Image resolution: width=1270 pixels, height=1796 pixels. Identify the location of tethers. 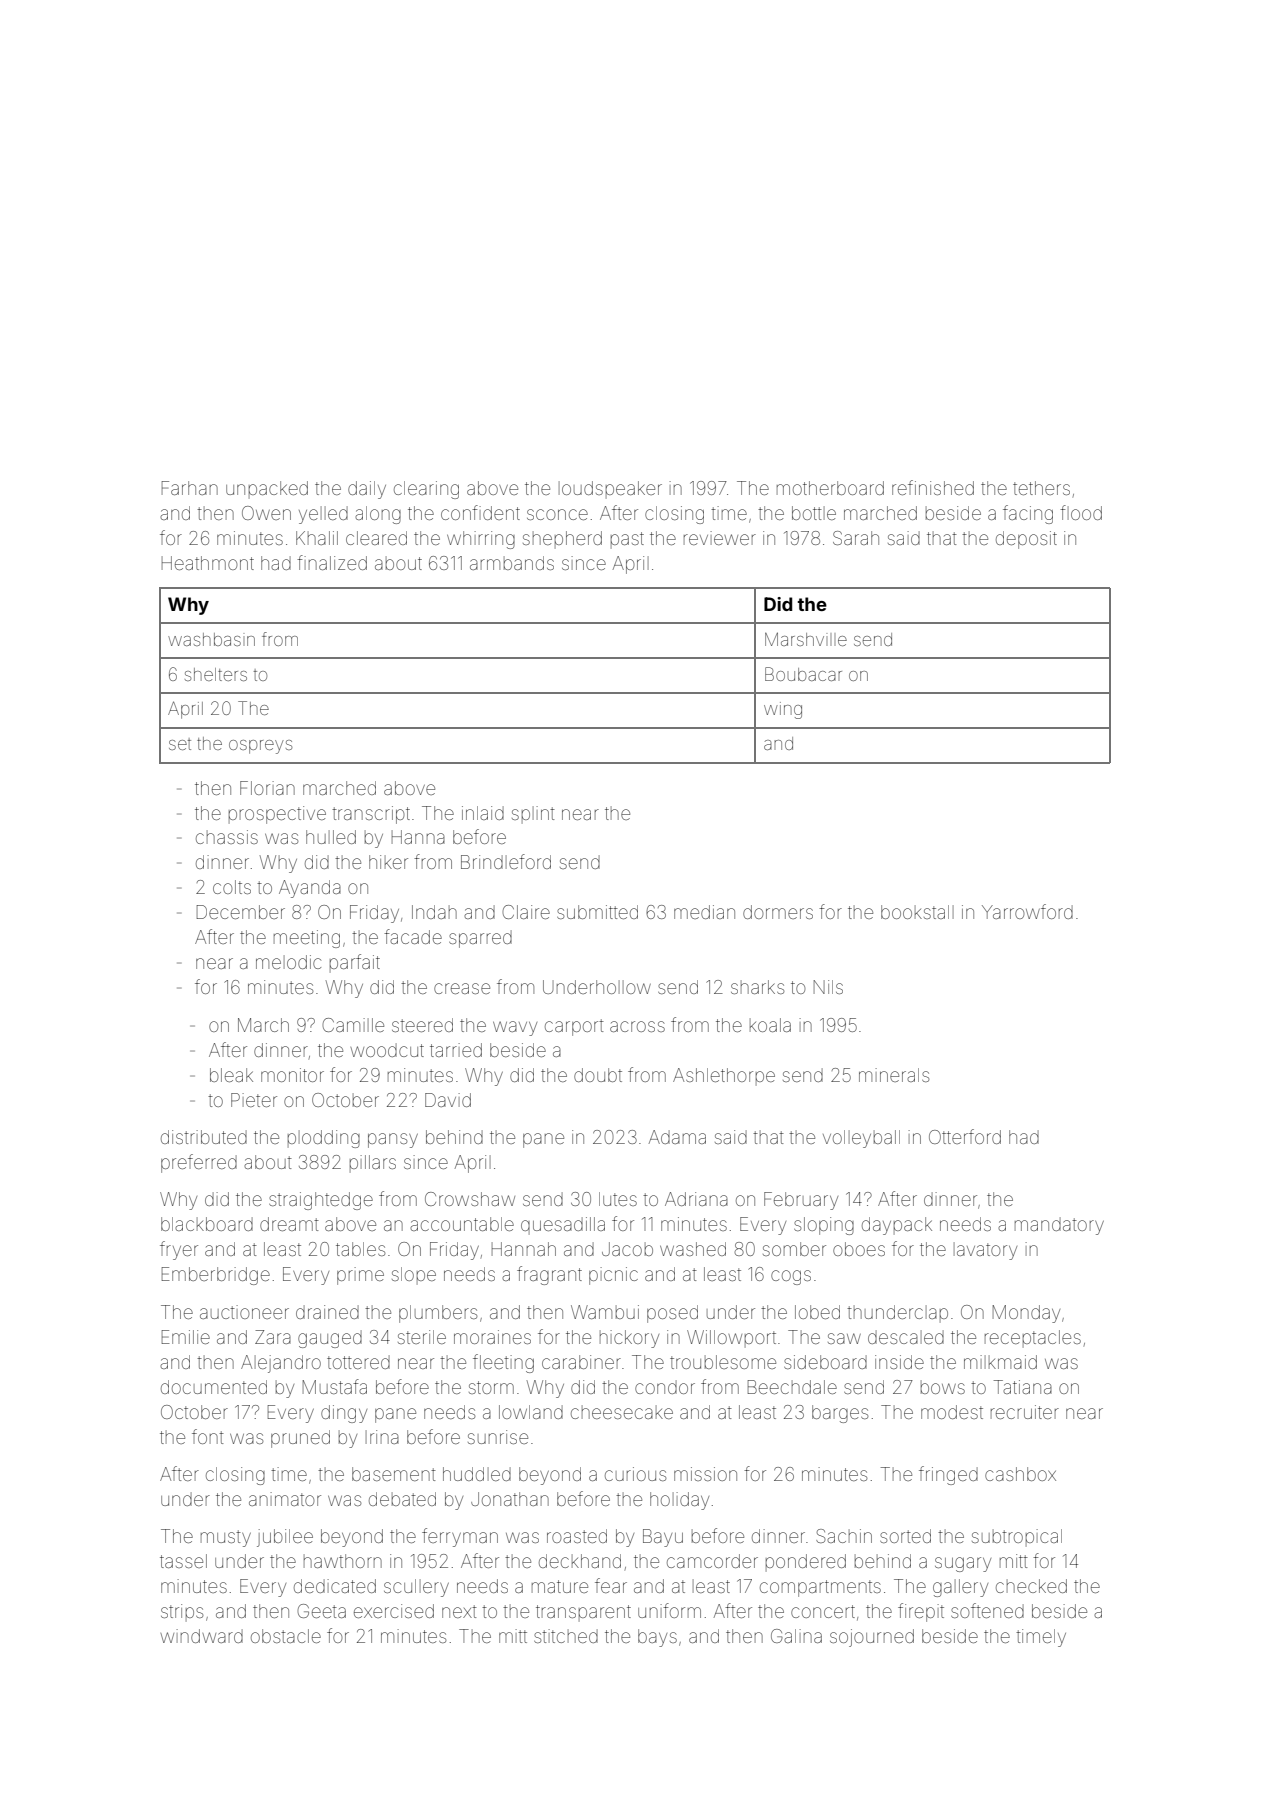
(1041, 488).
